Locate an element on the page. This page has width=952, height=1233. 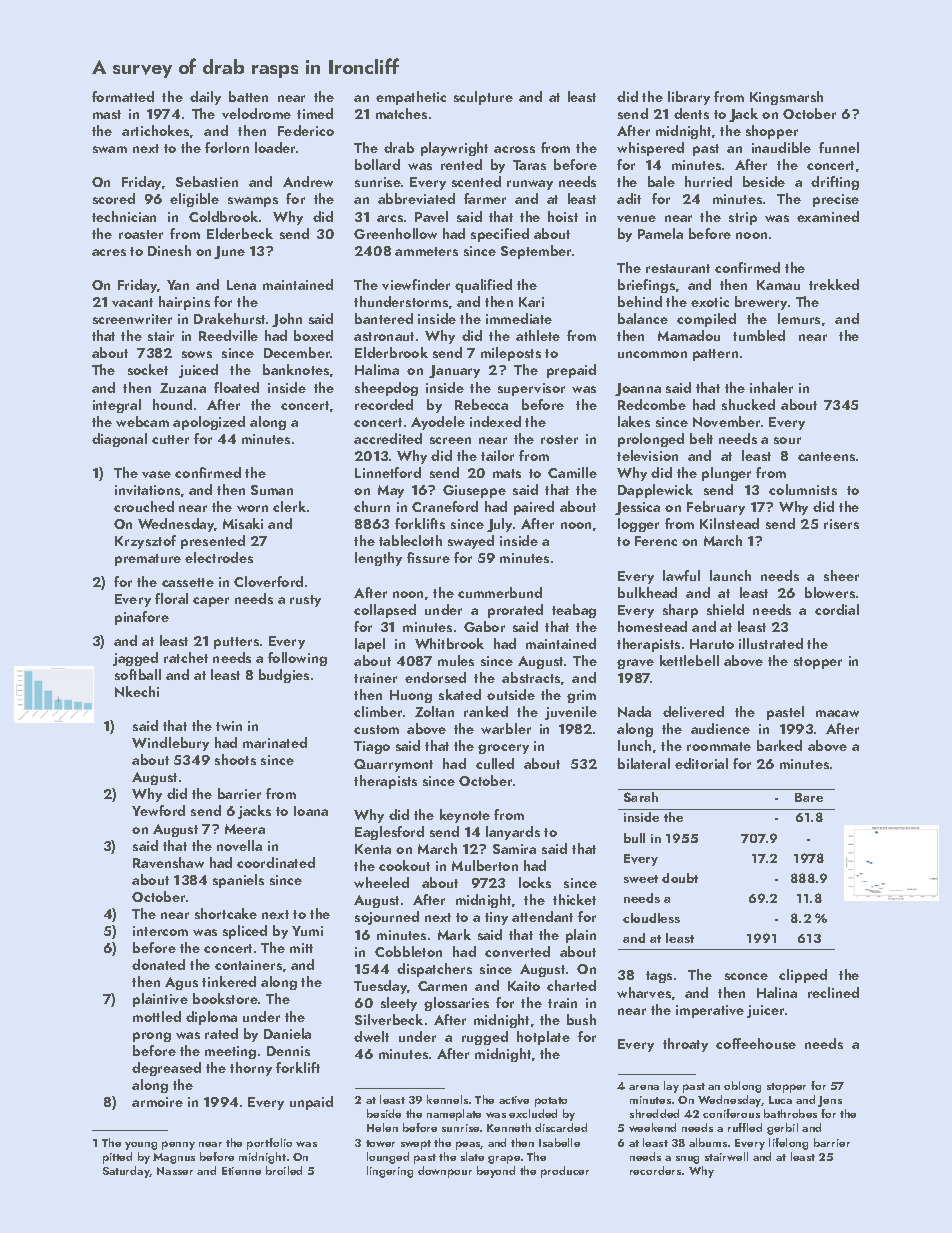
Kari is located at coordinates (531, 302).
